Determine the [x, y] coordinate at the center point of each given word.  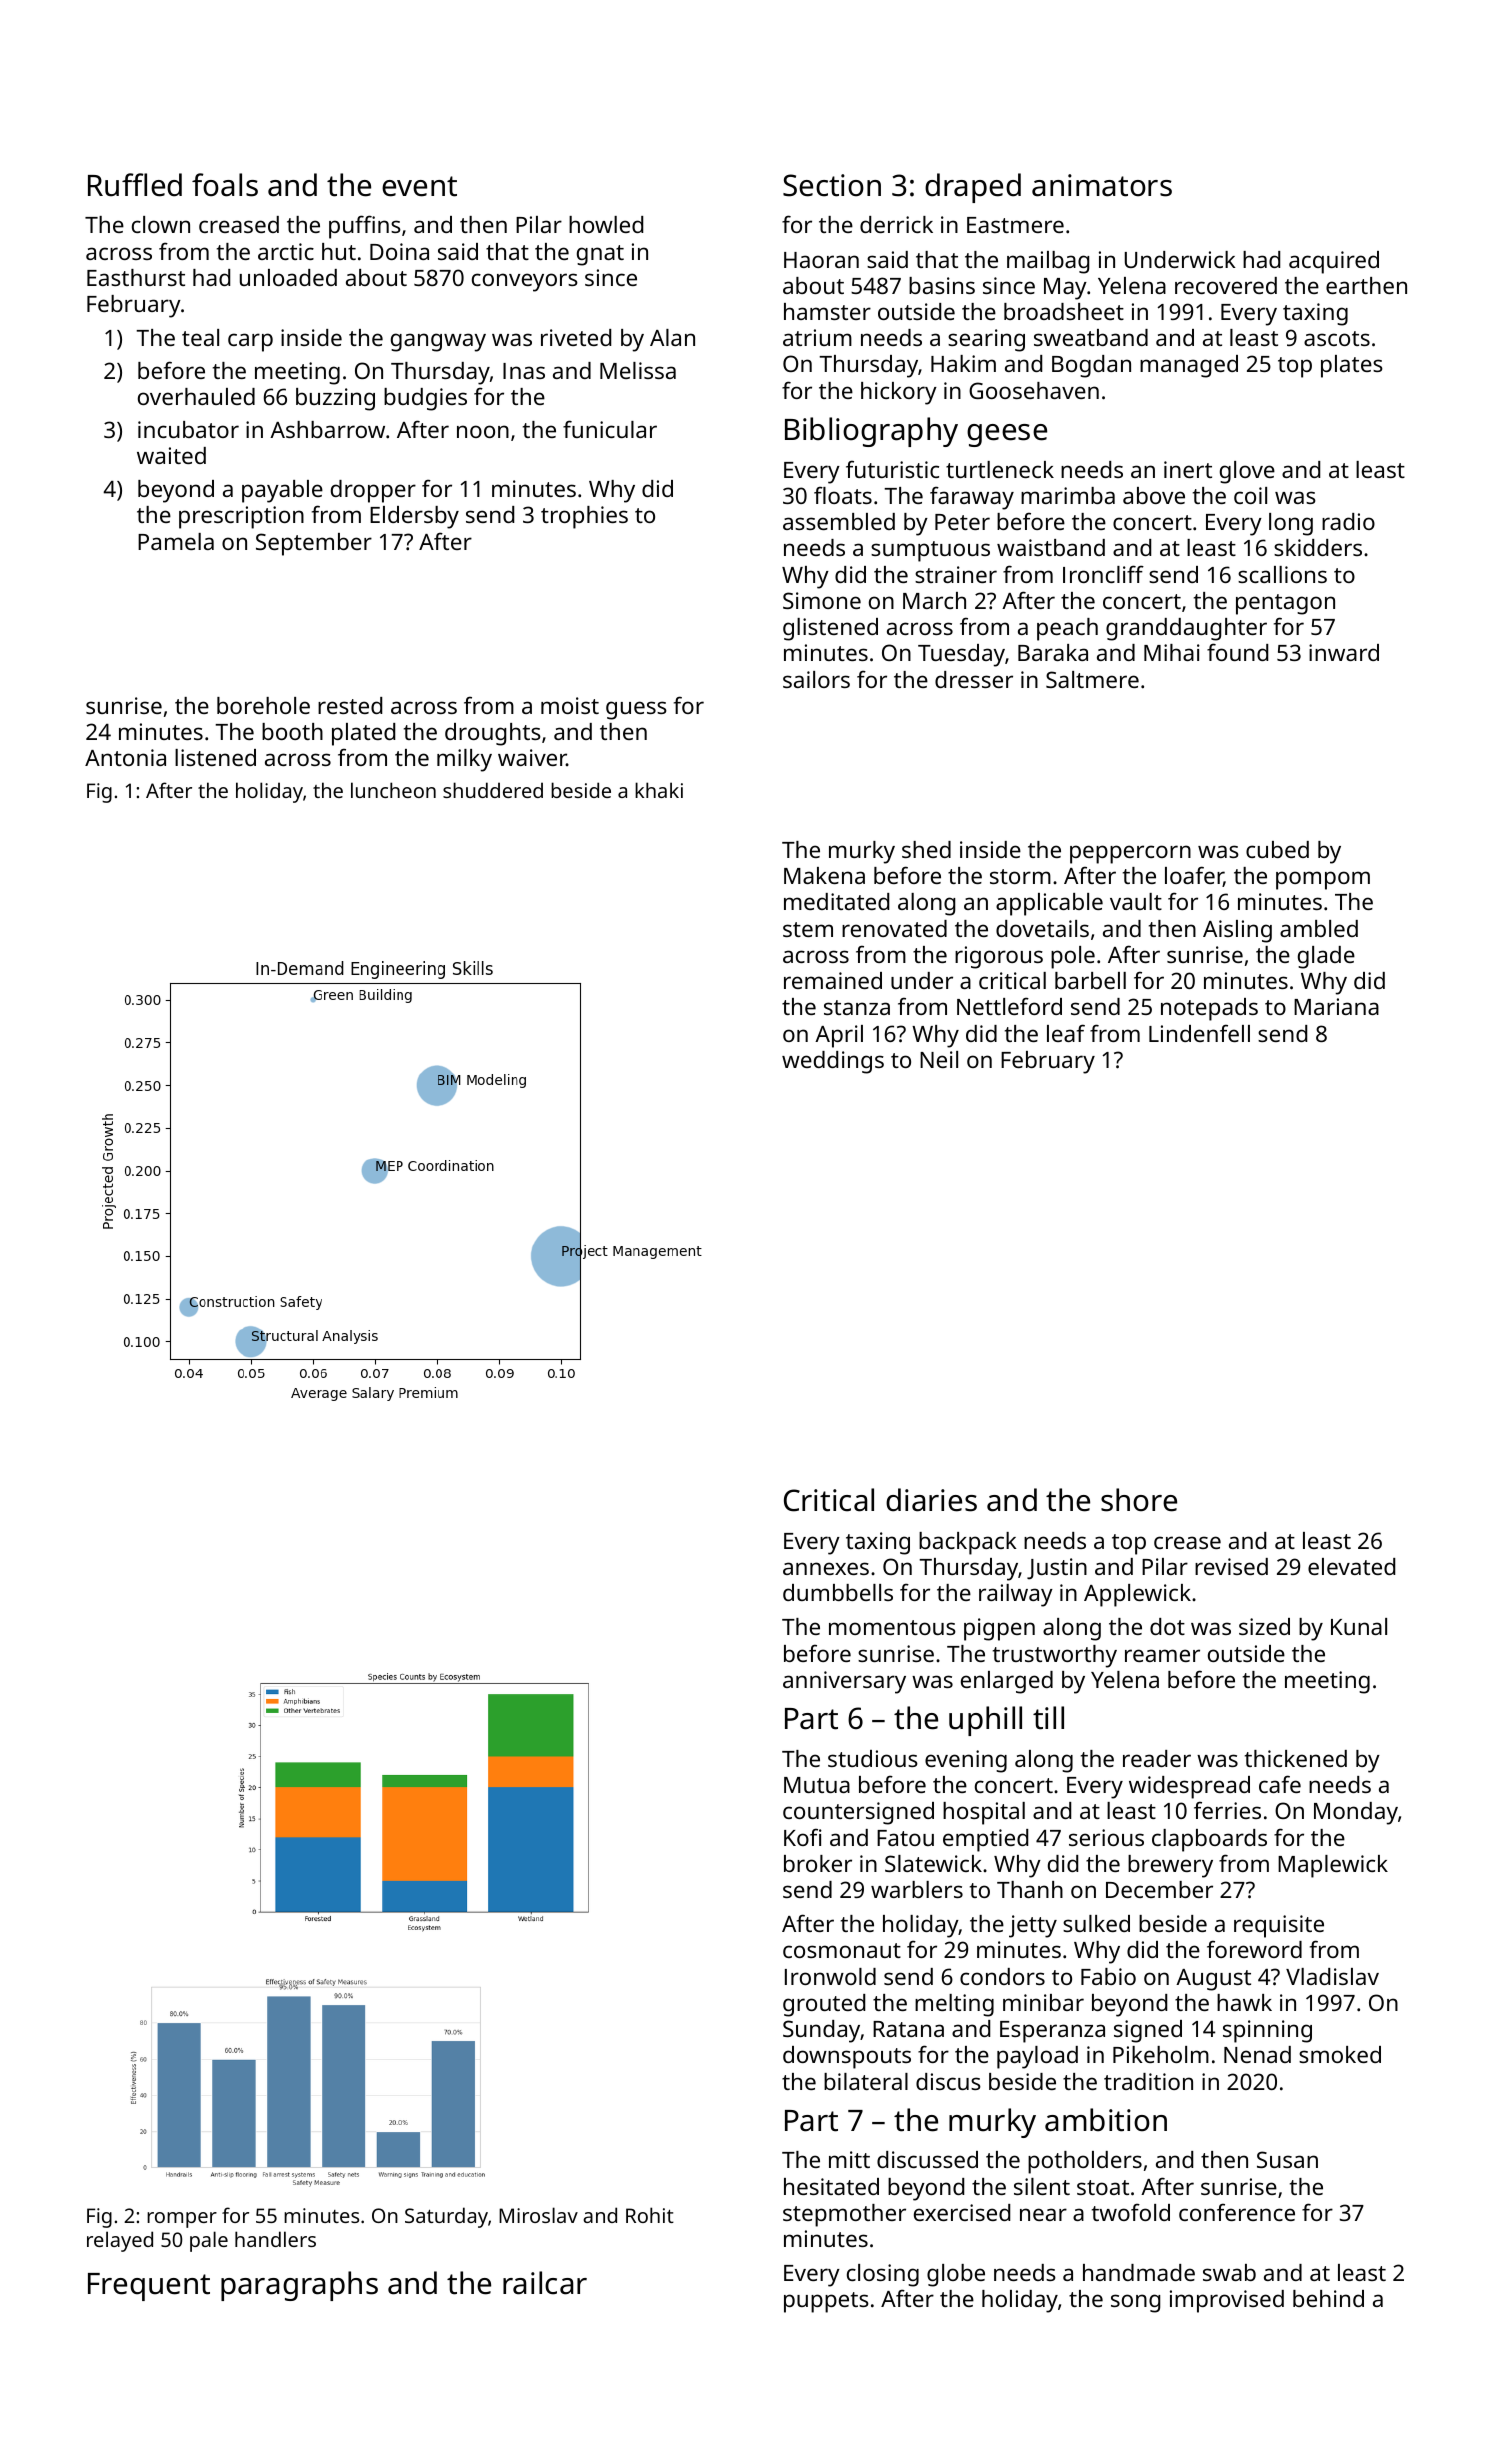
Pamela [176, 541]
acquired [1334, 262]
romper [182, 2220]
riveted [576, 337]
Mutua [817, 1785]
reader [1157, 1758]
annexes [826, 1568]
